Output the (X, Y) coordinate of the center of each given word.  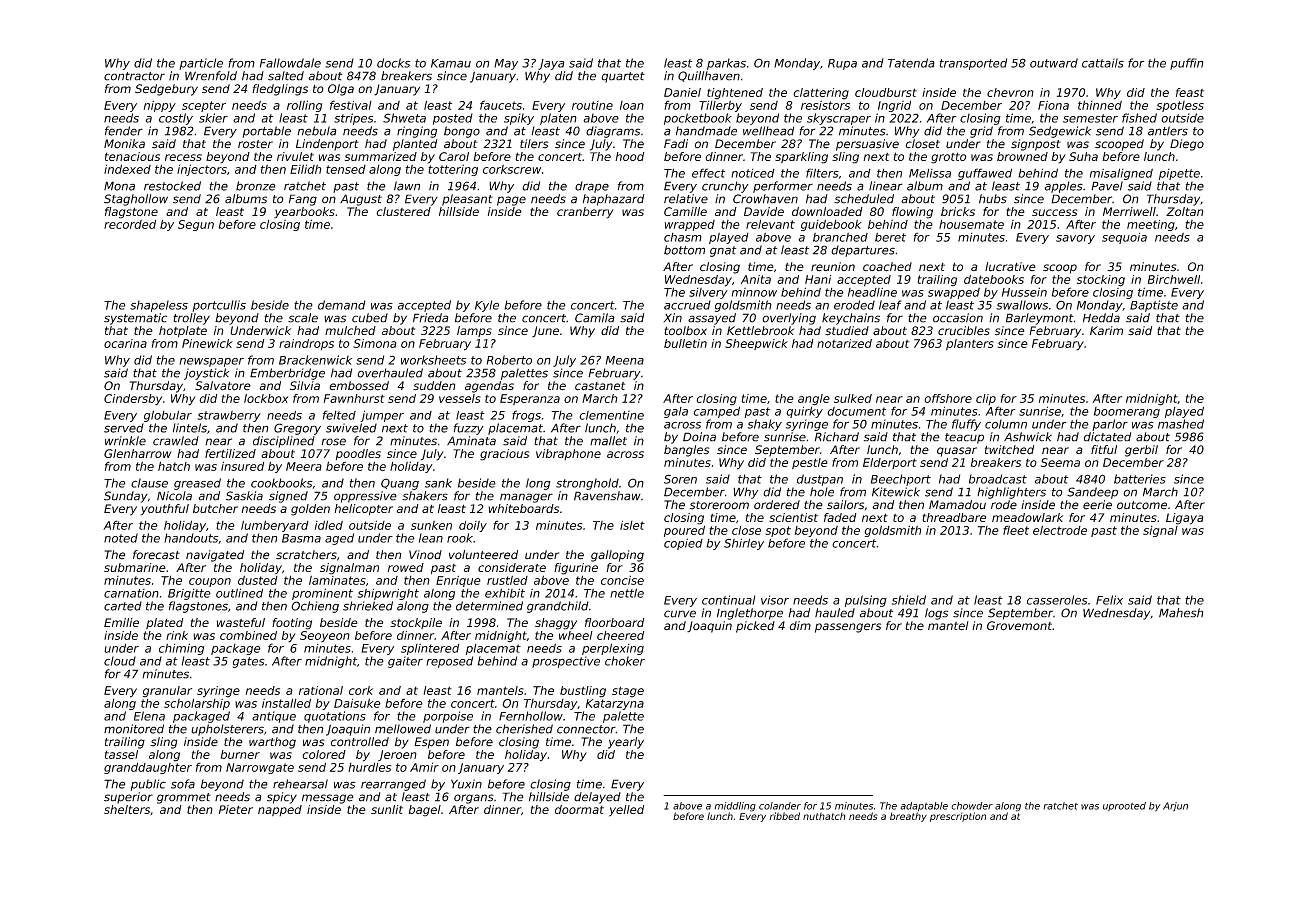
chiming (181, 649)
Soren (680, 479)
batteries (1140, 479)
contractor (134, 76)
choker (625, 661)
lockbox (266, 398)
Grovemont (1019, 626)
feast (1190, 92)
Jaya (551, 64)
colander (780, 806)
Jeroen (397, 755)
